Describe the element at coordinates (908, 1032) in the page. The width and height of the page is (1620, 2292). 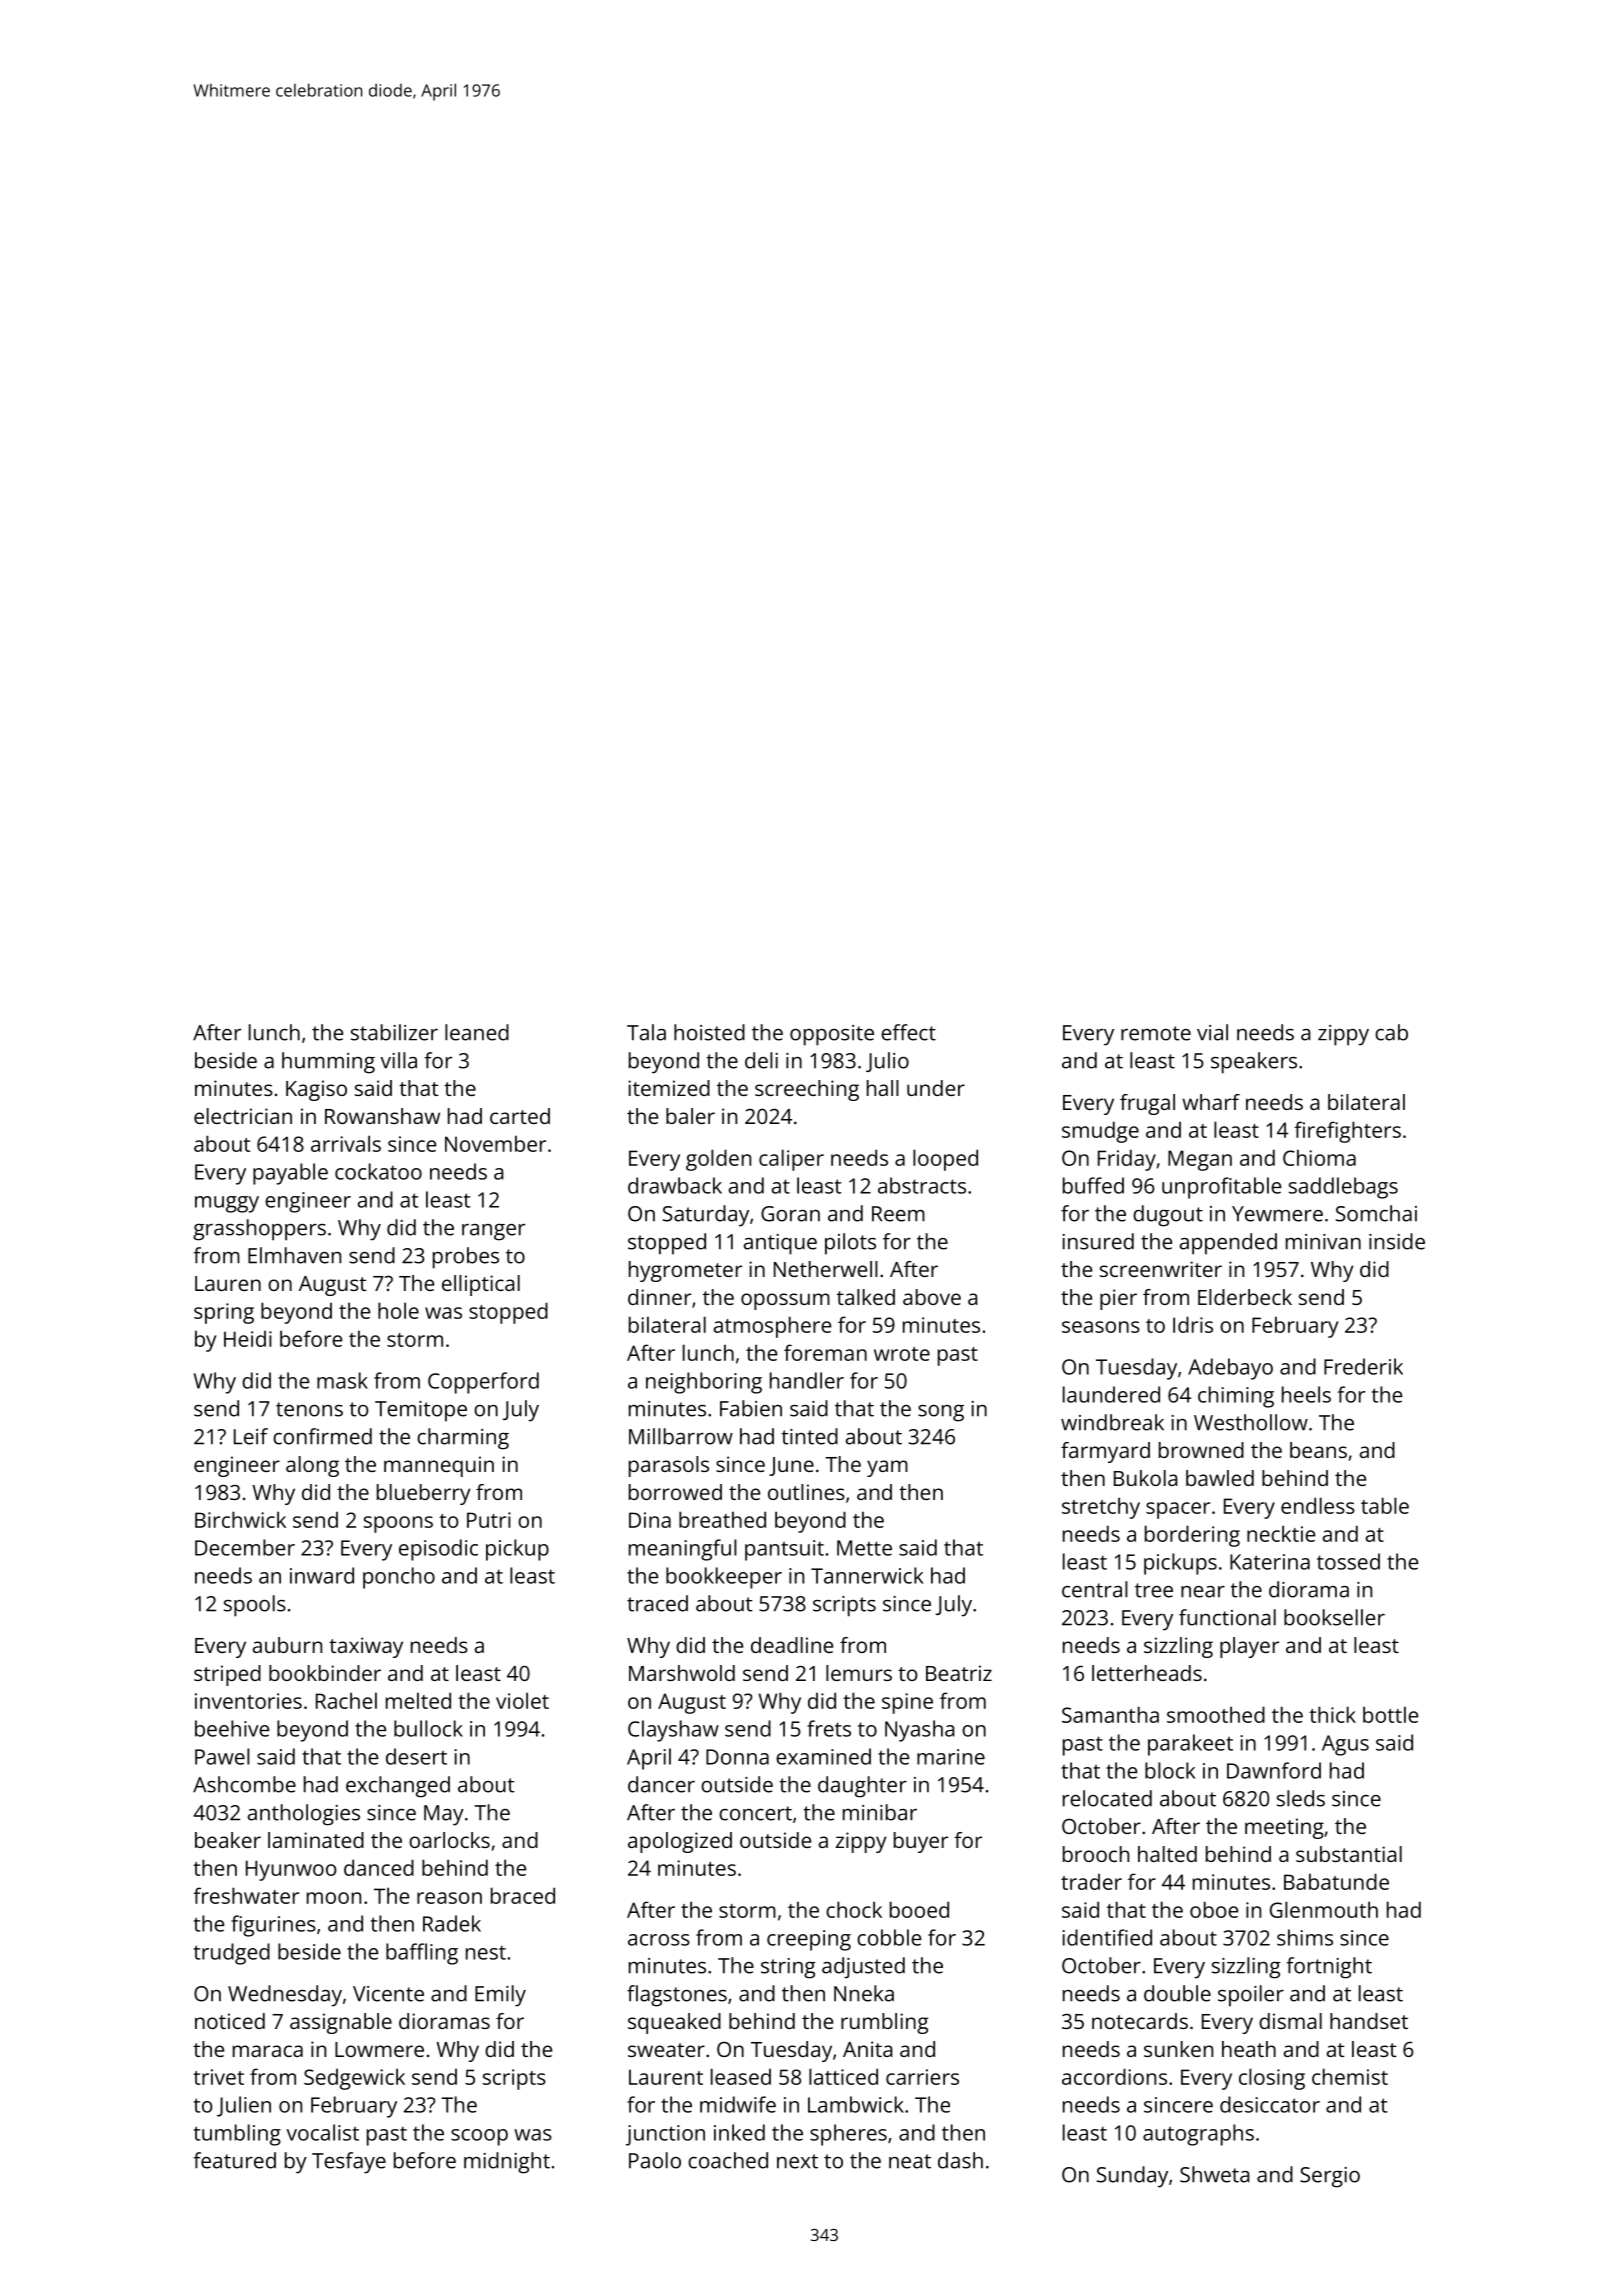
I see `effect` at that location.
